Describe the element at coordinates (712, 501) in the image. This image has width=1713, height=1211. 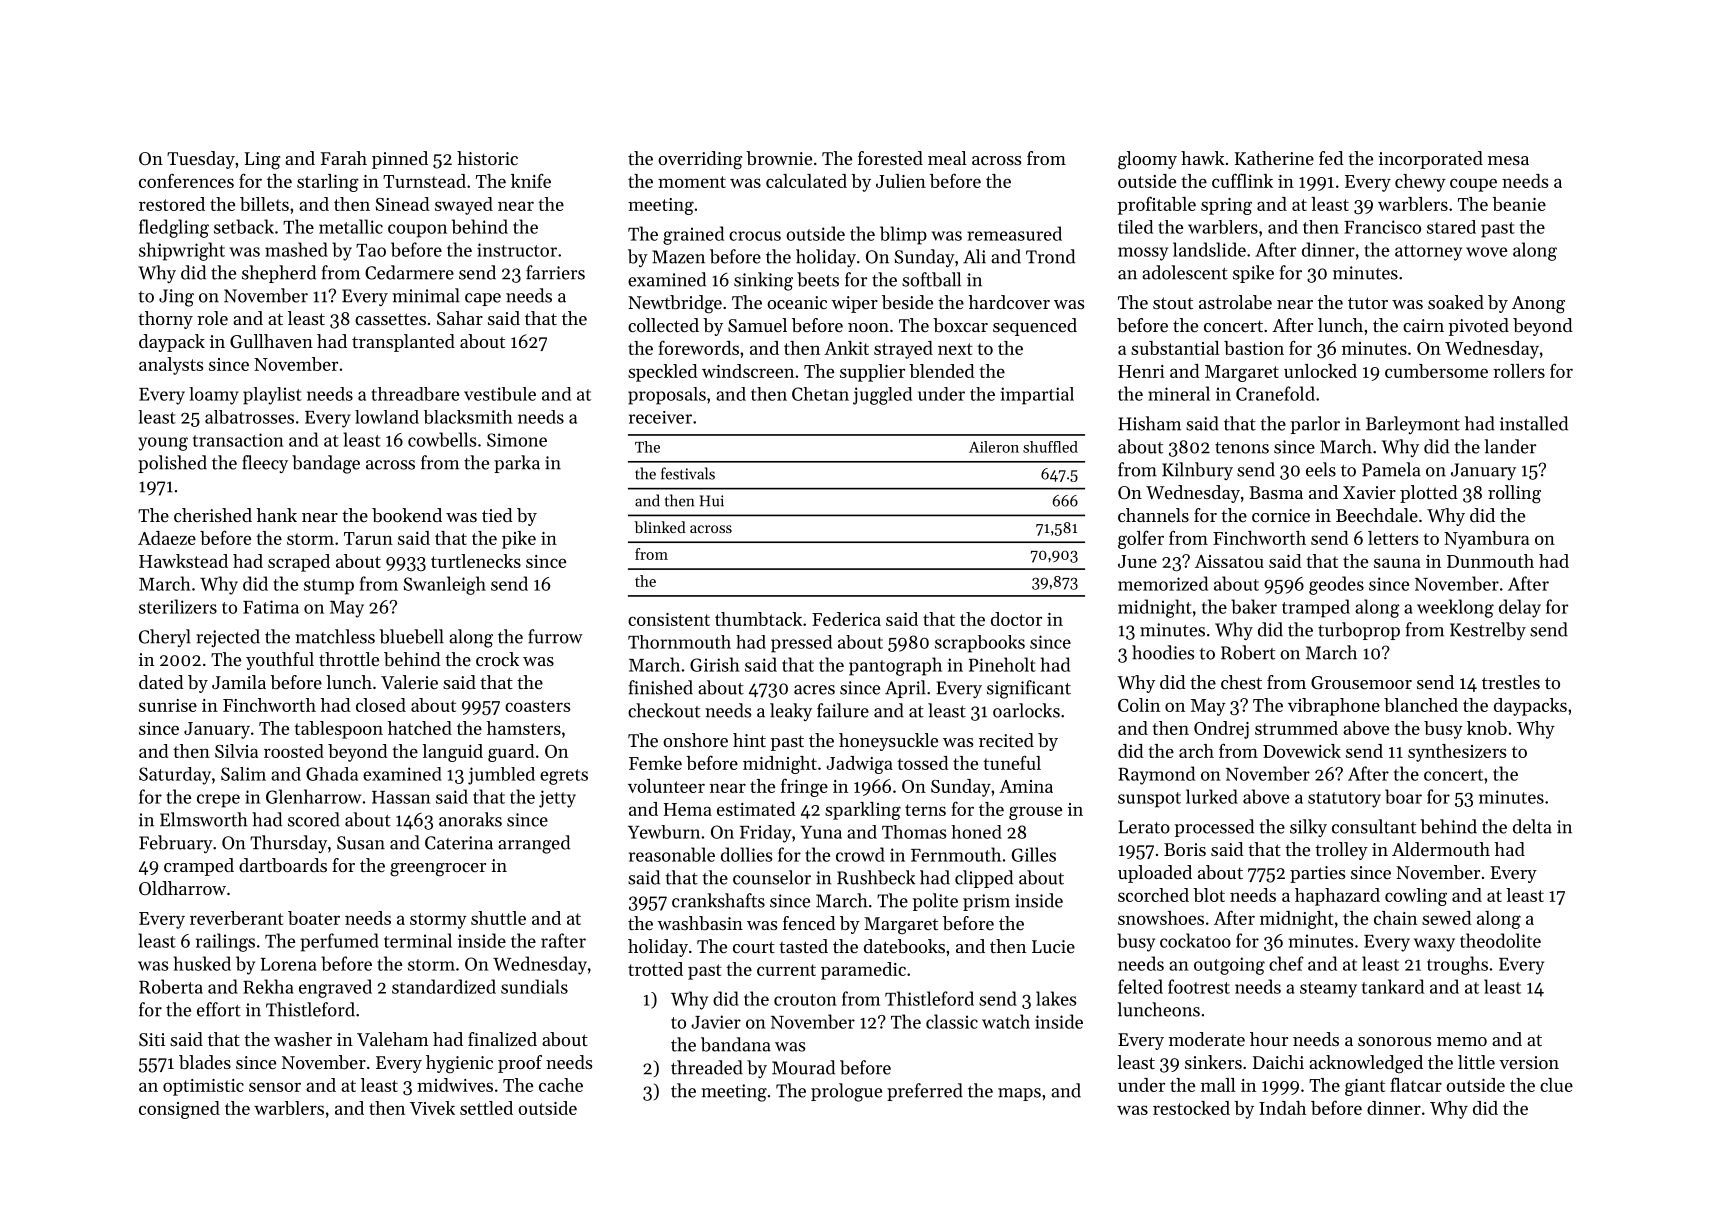
I see `Hui` at that location.
